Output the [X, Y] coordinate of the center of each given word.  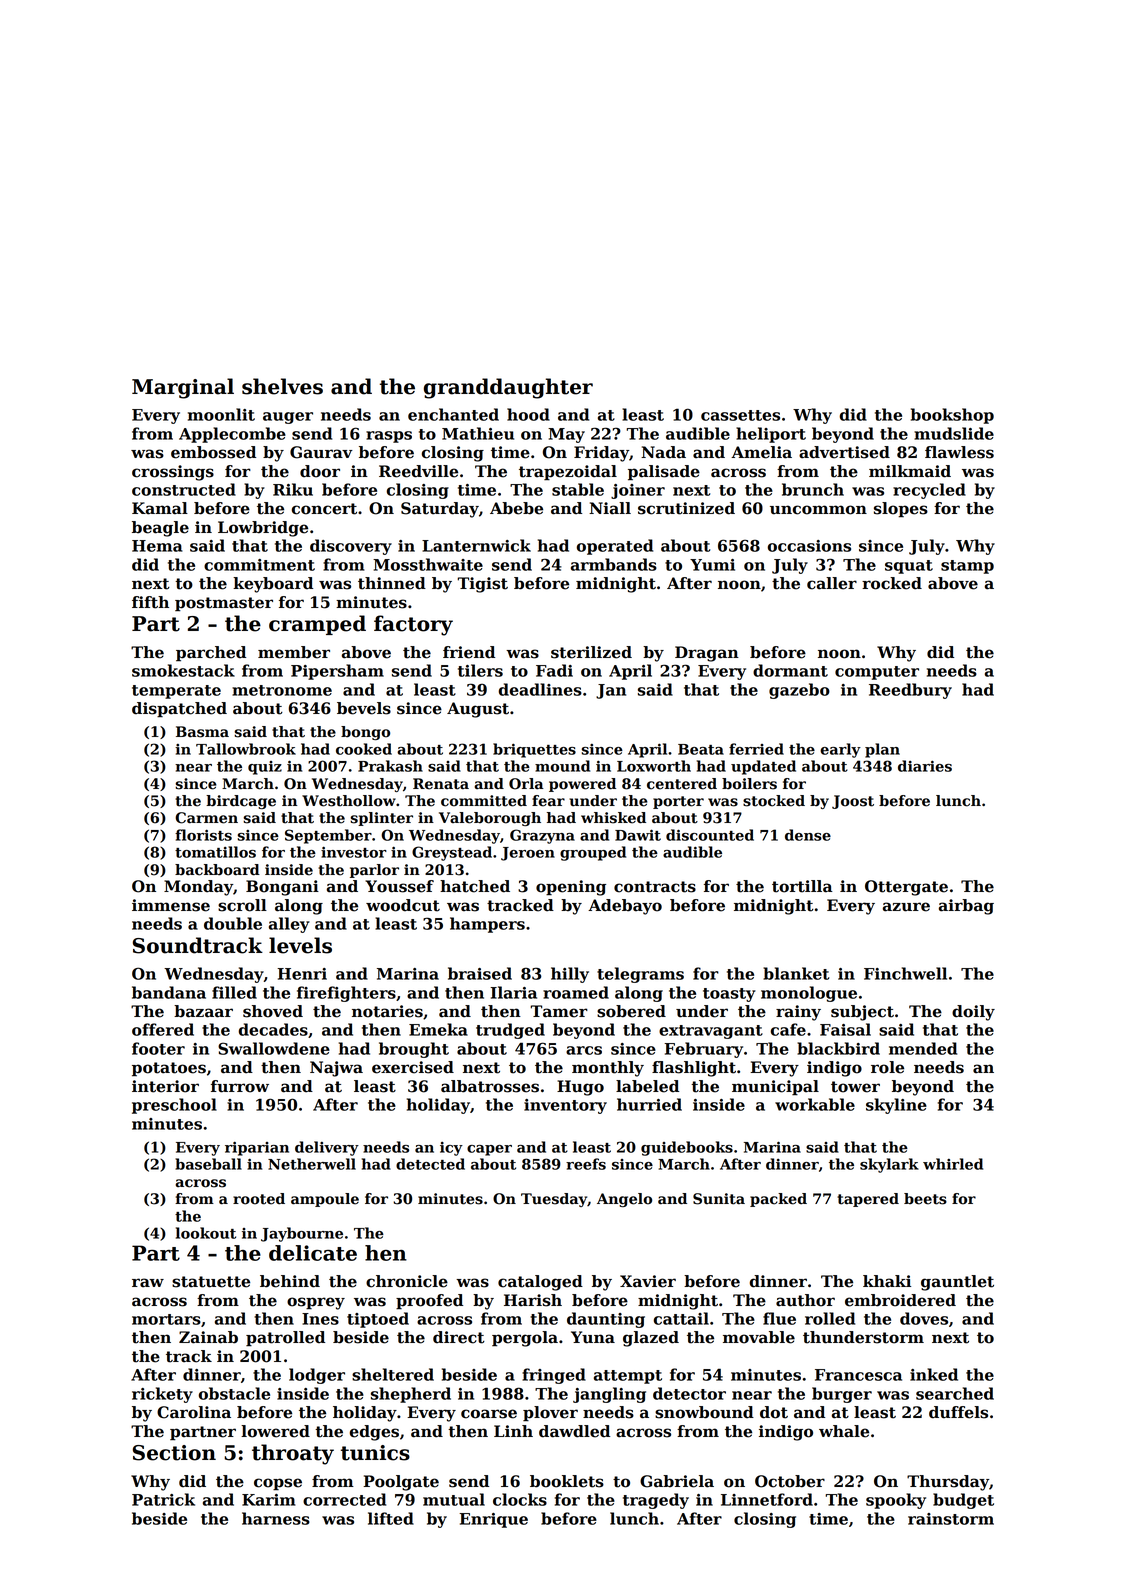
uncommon [818, 510]
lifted [391, 1518]
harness [276, 1518]
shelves [282, 386]
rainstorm [951, 1519]
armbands [614, 564]
